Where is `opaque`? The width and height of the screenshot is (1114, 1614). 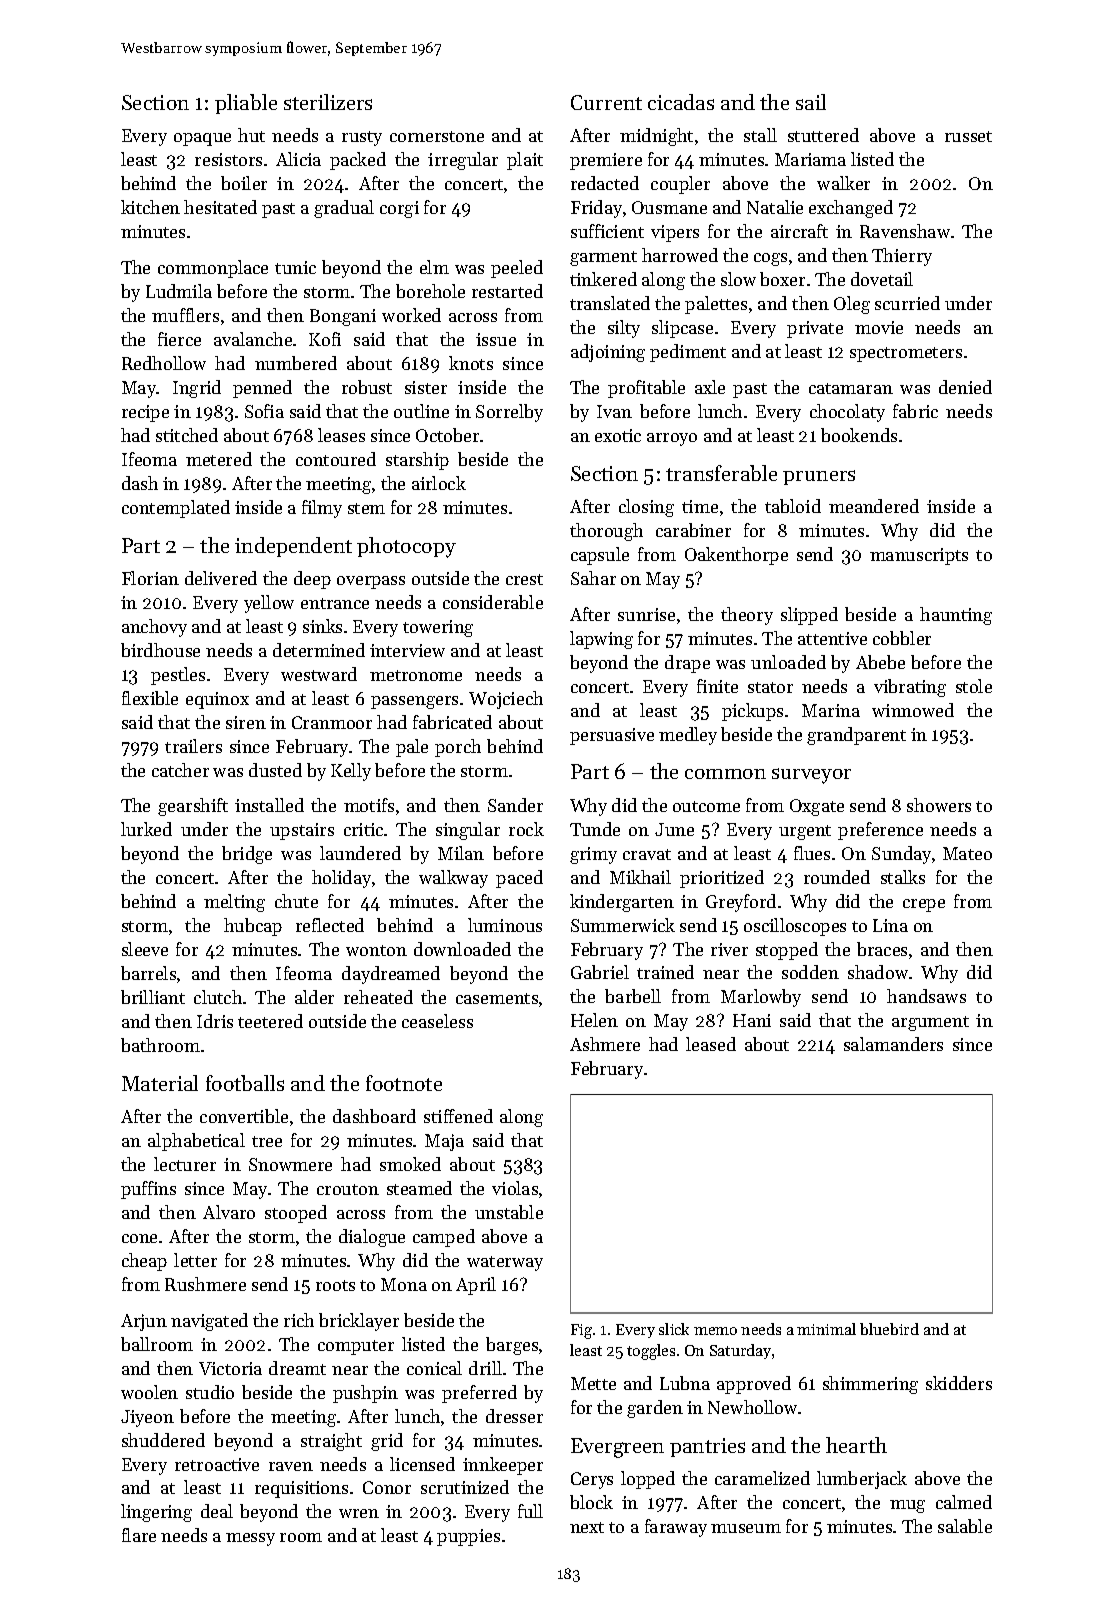
opaque is located at coordinates (202, 139).
